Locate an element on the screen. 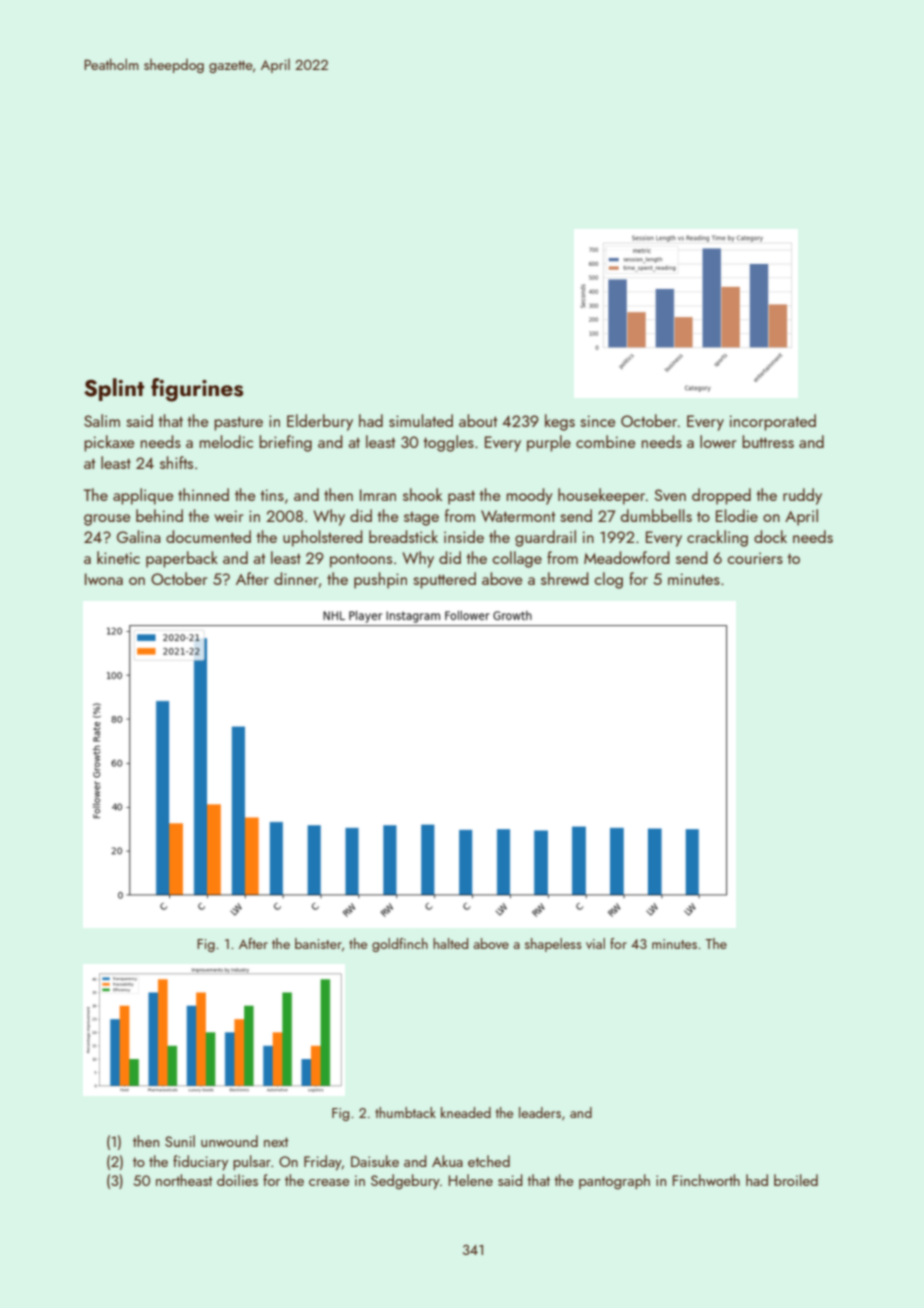  Sunil is located at coordinates (180, 1141).
